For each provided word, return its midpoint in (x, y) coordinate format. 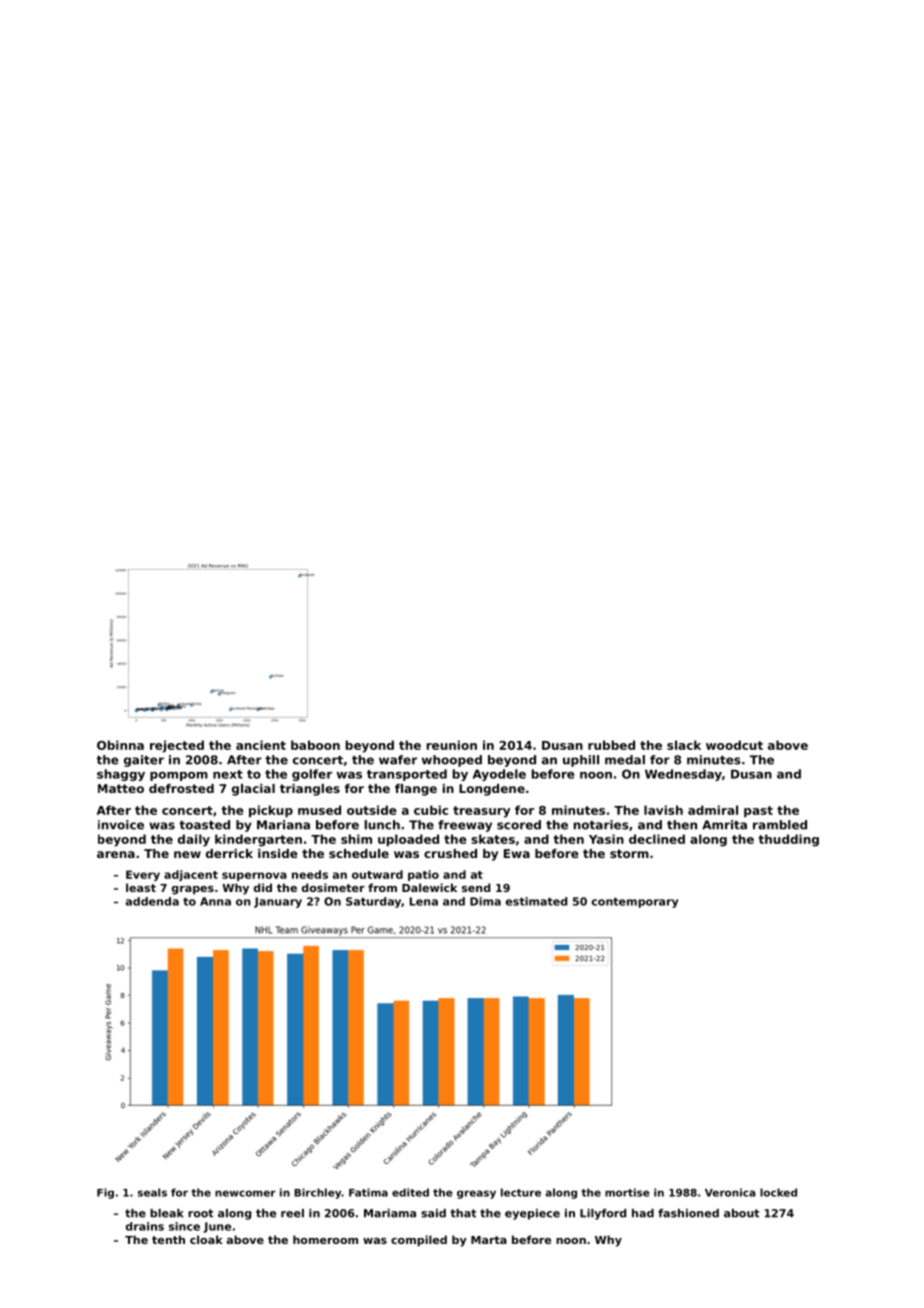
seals (152, 1192)
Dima (485, 901)
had (643, 1213)
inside (278, 853)
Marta (489, 1240)
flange (416, 790)
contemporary (635, 902)
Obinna (120, 745)
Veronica (730, 1192)
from (382, 887)
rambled (780, 825)
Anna (215, 901)
